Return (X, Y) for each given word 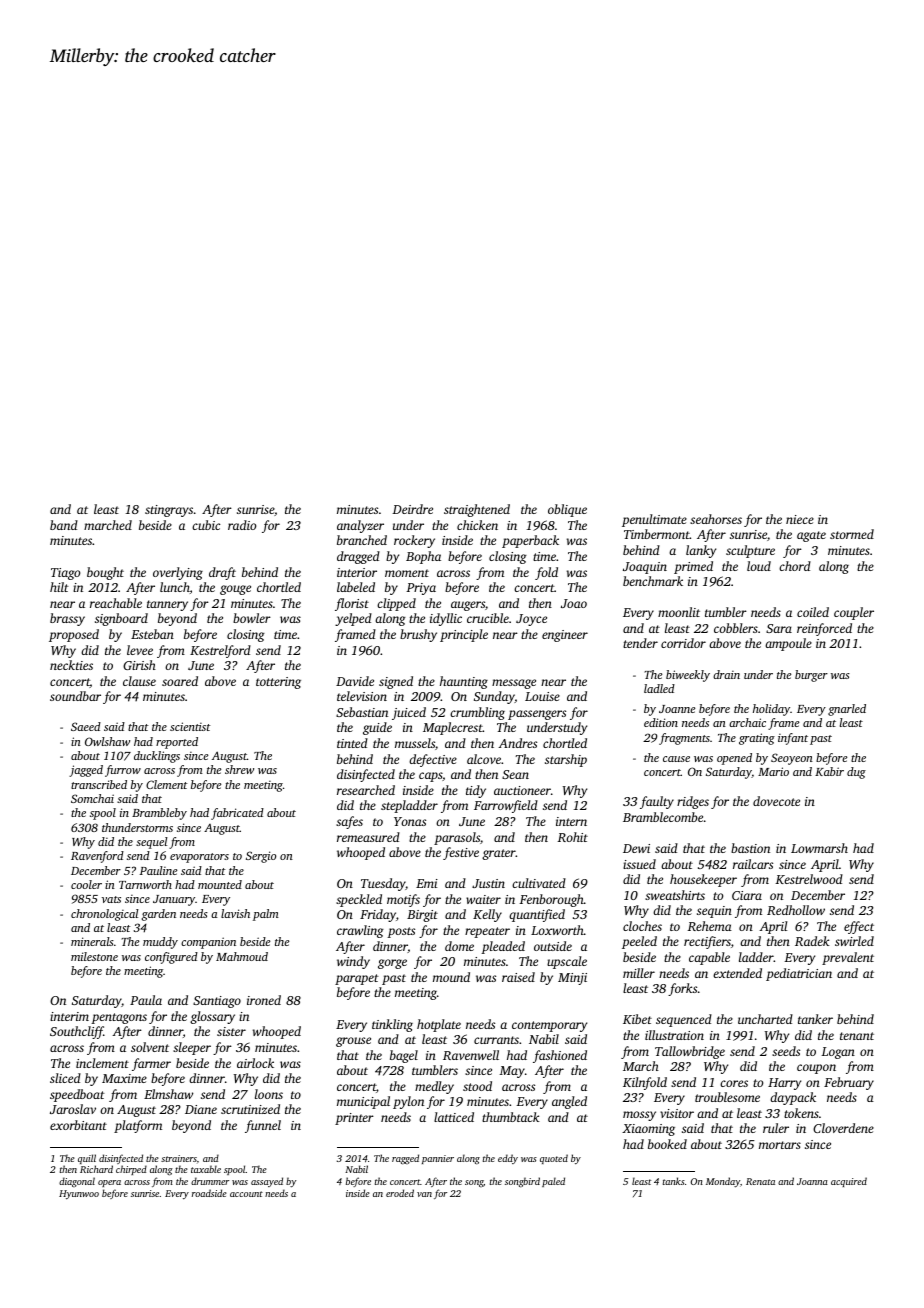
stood (477, 1086)
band (64, 525)
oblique (567, 510)
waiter (483, 899)
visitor (677, 1113)
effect (859, 927)
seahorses (716, 519)
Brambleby (159, 814)
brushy (418, 635)
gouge (235, 590)
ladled (659, 688)
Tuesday (383, 884)
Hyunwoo (79, 1195)
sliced (65, 1078)
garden (159, 915)
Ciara (747, 895)
